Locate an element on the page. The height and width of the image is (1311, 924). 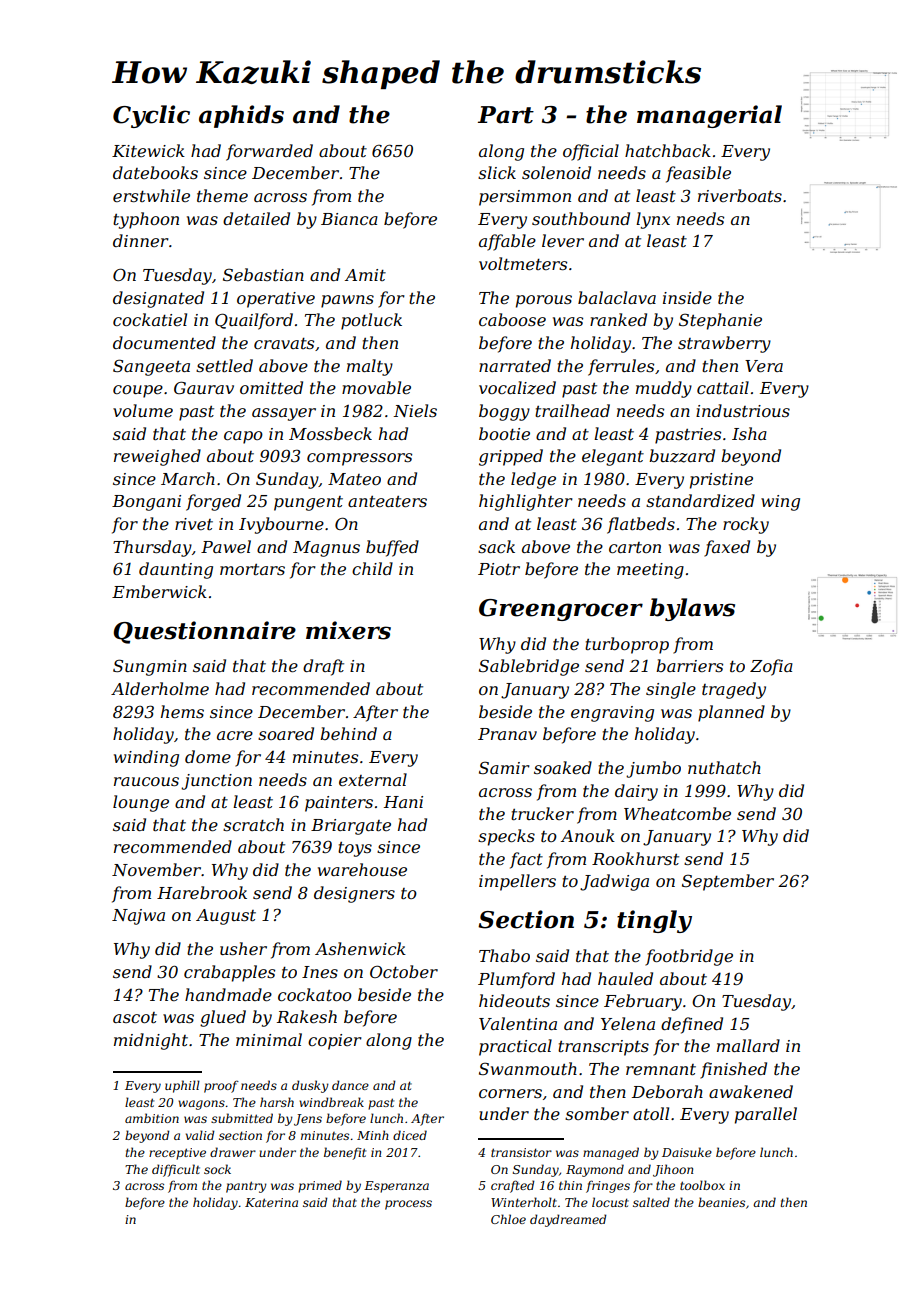
Sablebridge is located at coordinates (529, 667).
